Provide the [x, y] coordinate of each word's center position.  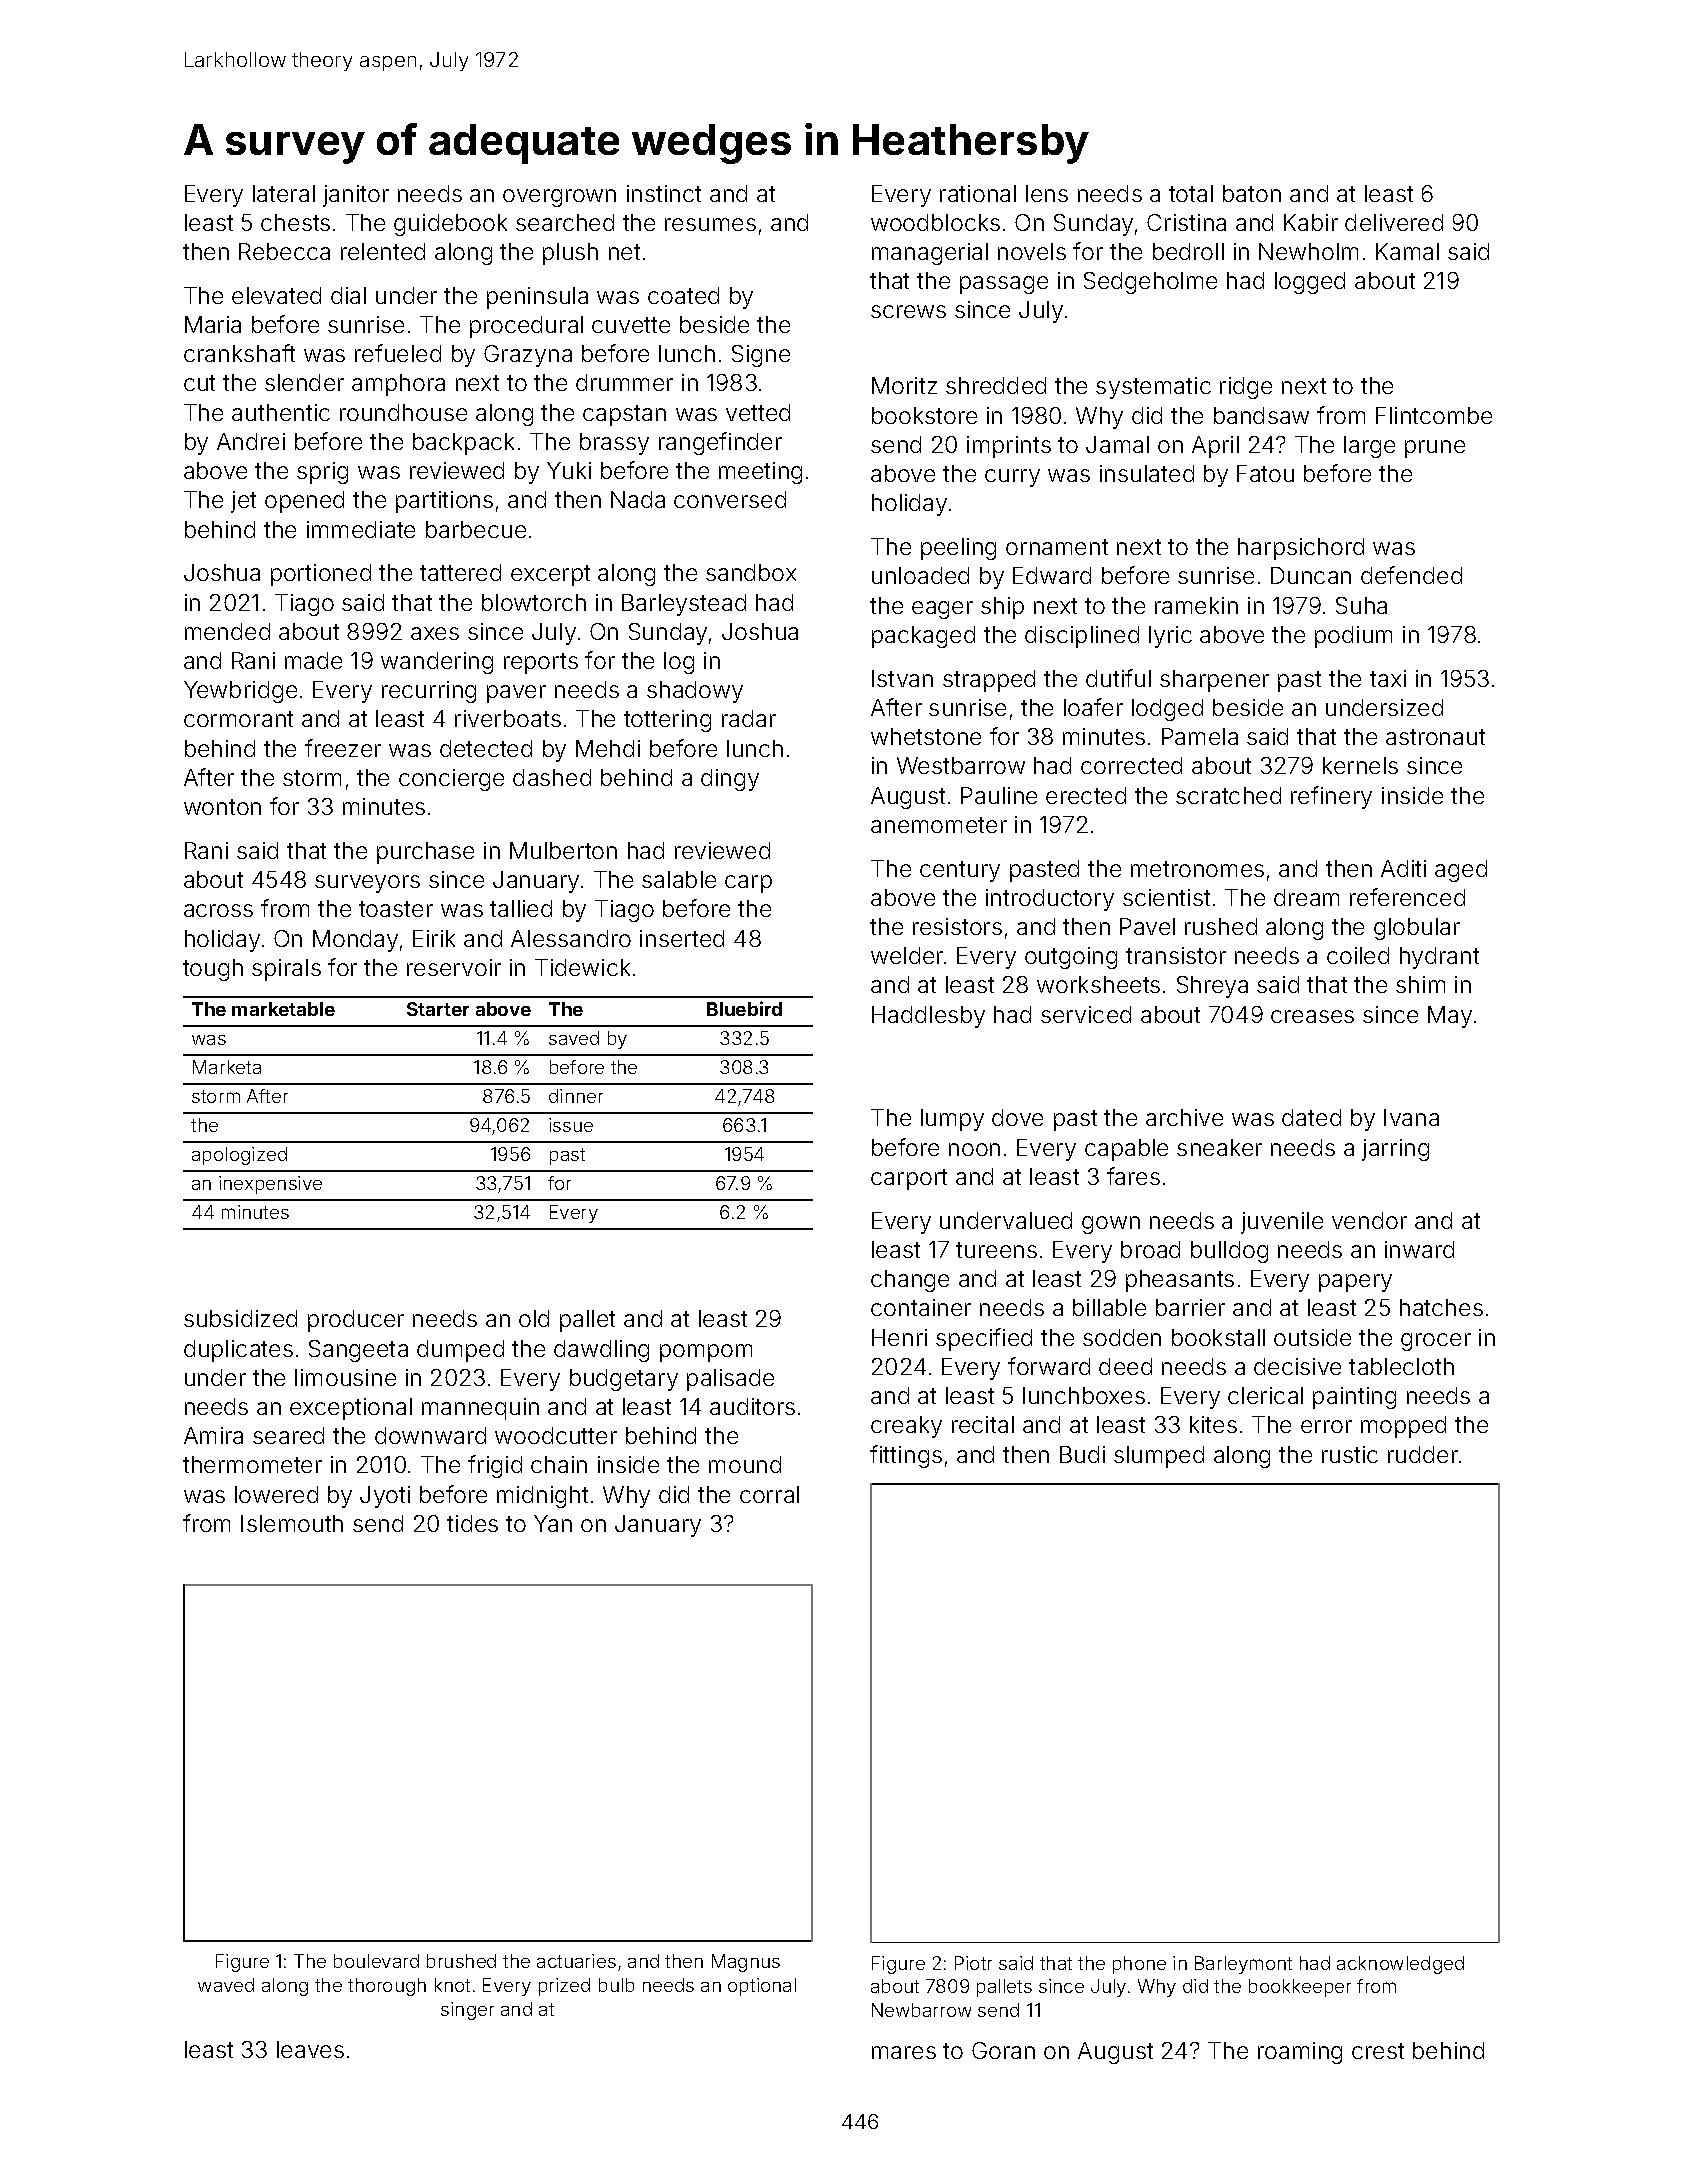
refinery [1331, 797]
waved [226, 1985]
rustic [1350, 1454]
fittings [906, 1456]
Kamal [1407, 251]
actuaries [576, 1961]
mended [227, 631]
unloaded [920, 575]
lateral [284, 193]
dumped [460, 1351]
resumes [710, 224]
